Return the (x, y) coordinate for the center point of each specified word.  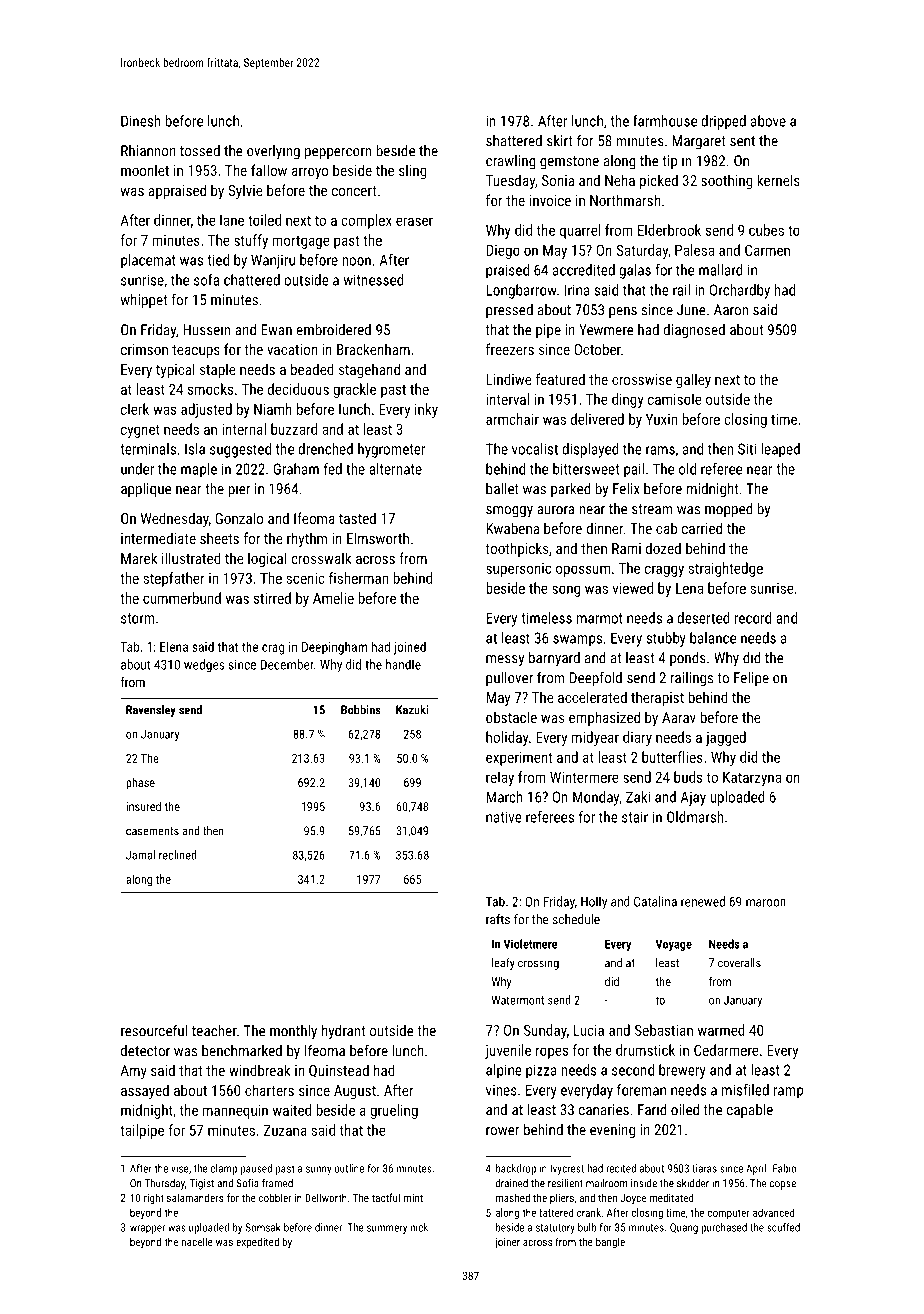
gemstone (569, 163)
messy (505, 661)
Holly (594, 903)
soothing (727, 181)
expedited (257, 1243)
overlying (273, 152)
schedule (576, 919)
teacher (214, 1031)
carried (702, 528)
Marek (139, 558)
